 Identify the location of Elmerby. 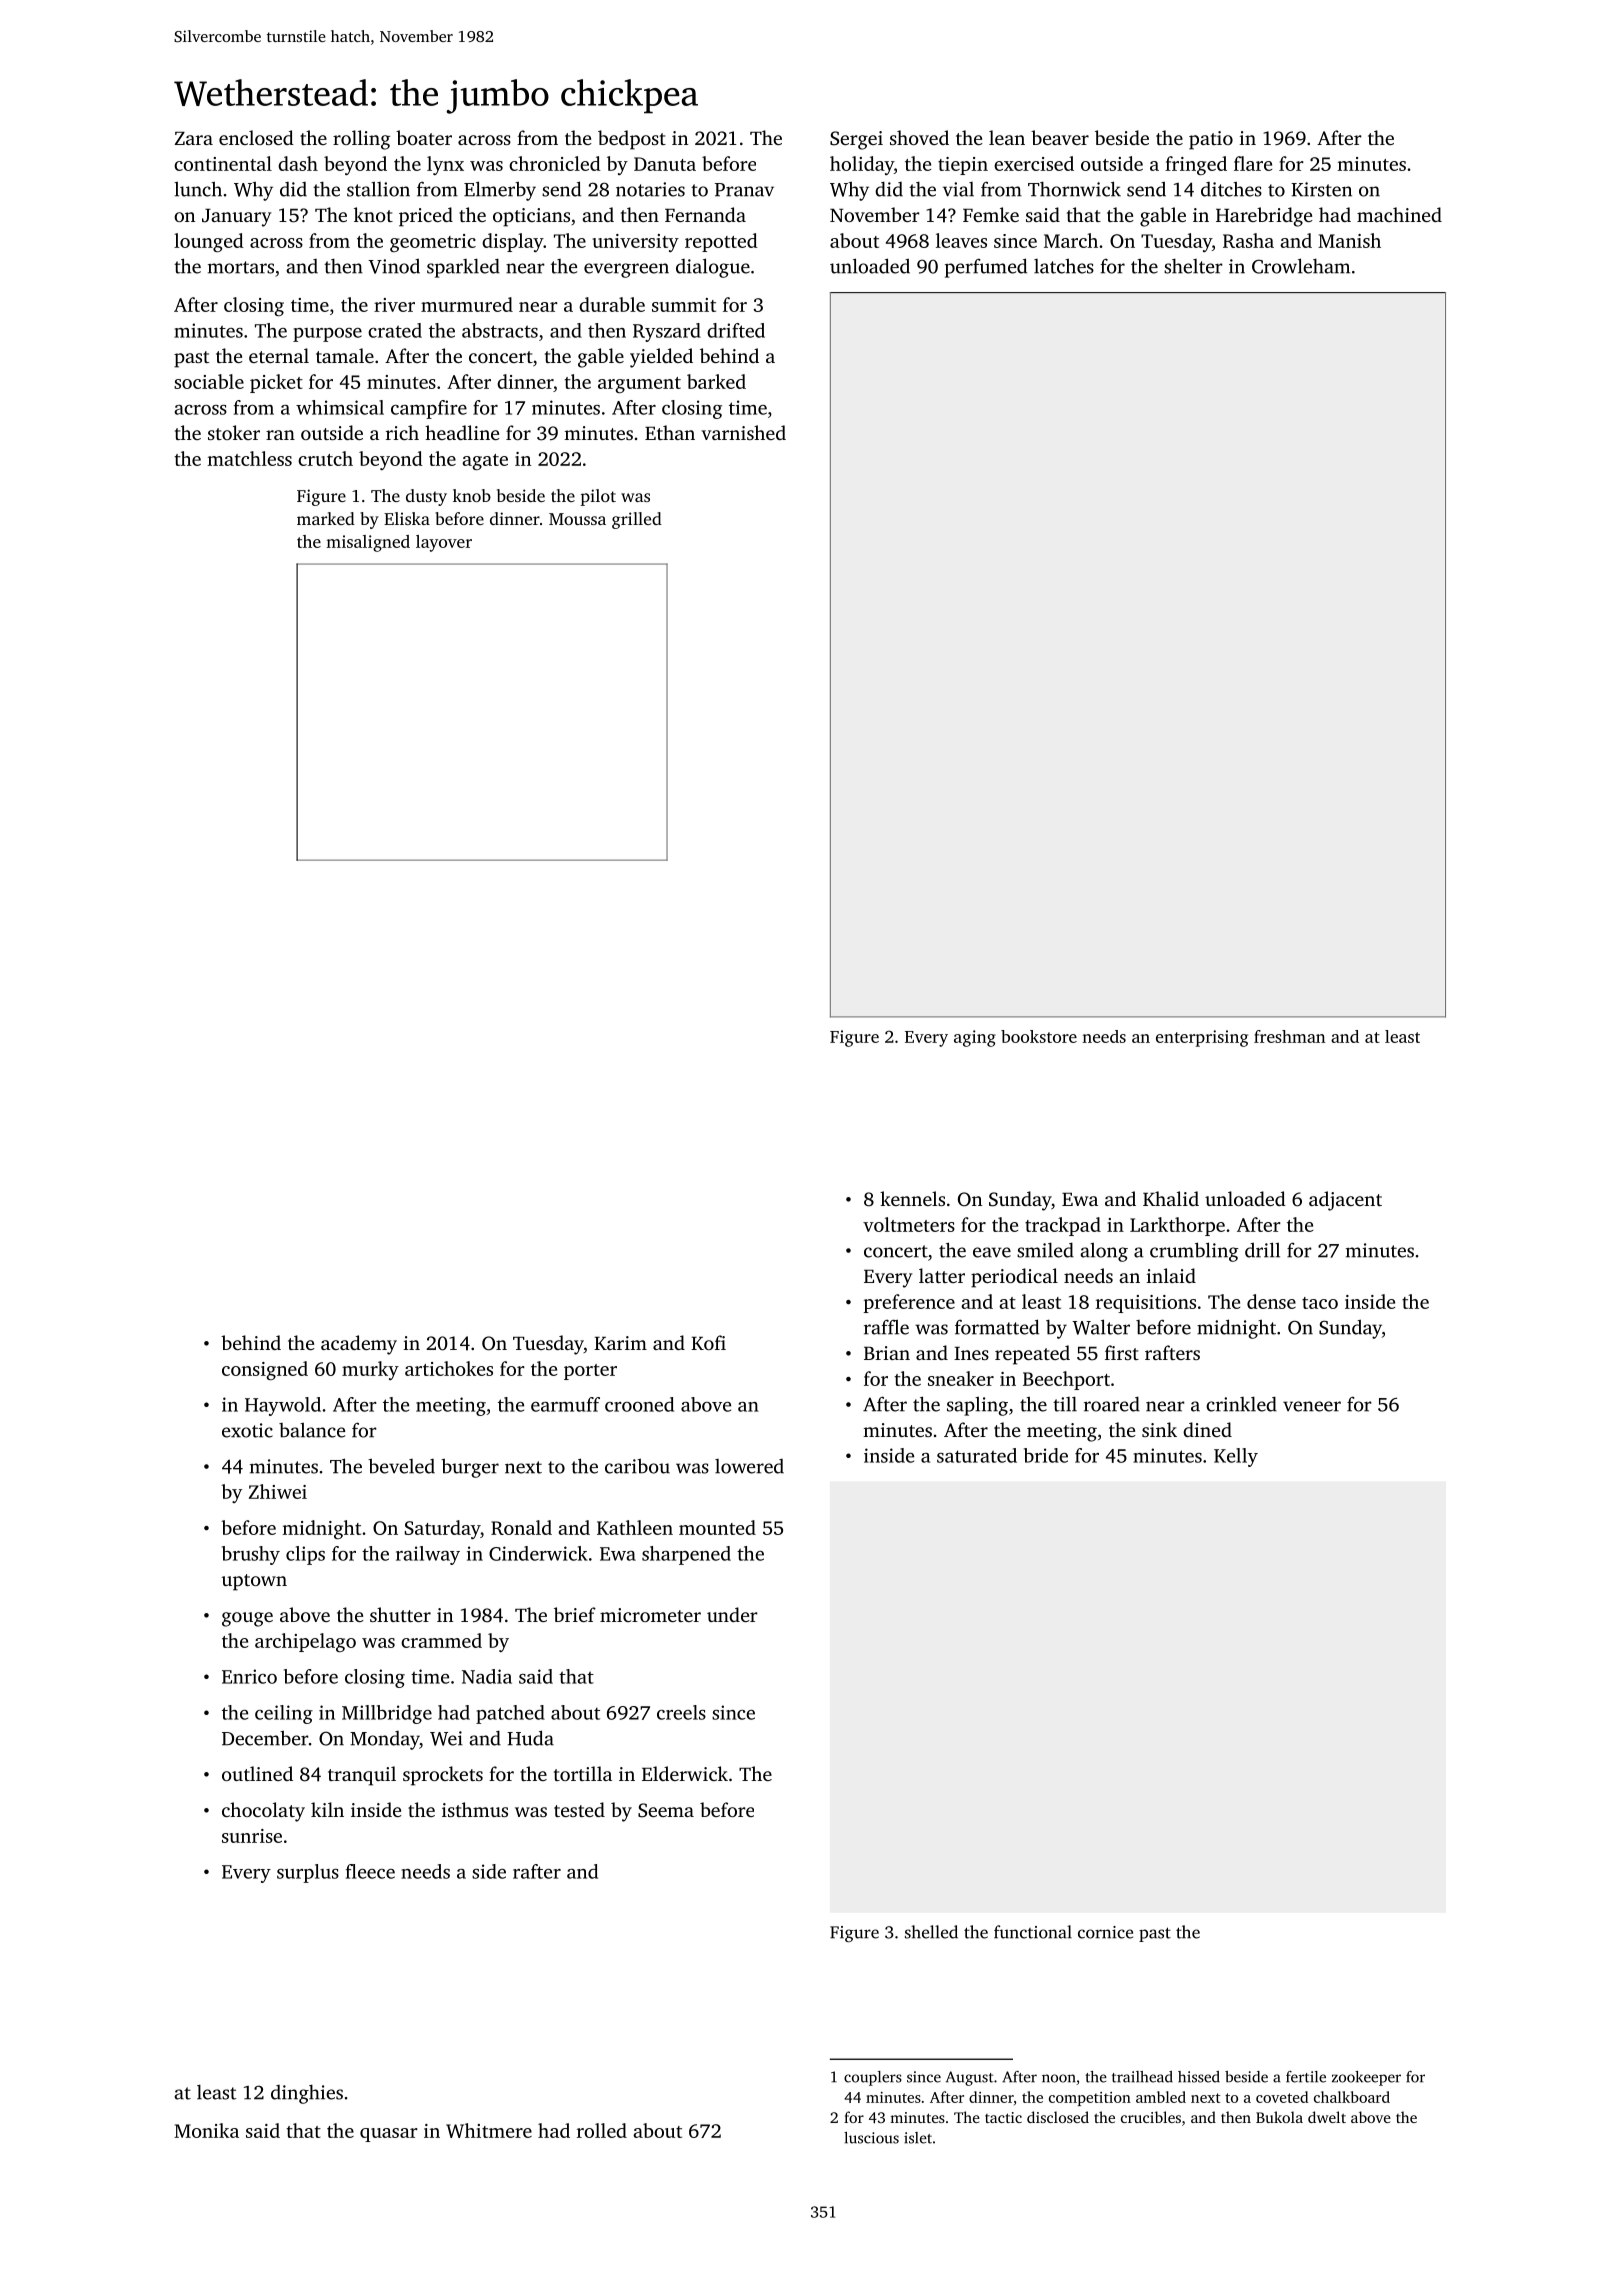
(500, 191).
